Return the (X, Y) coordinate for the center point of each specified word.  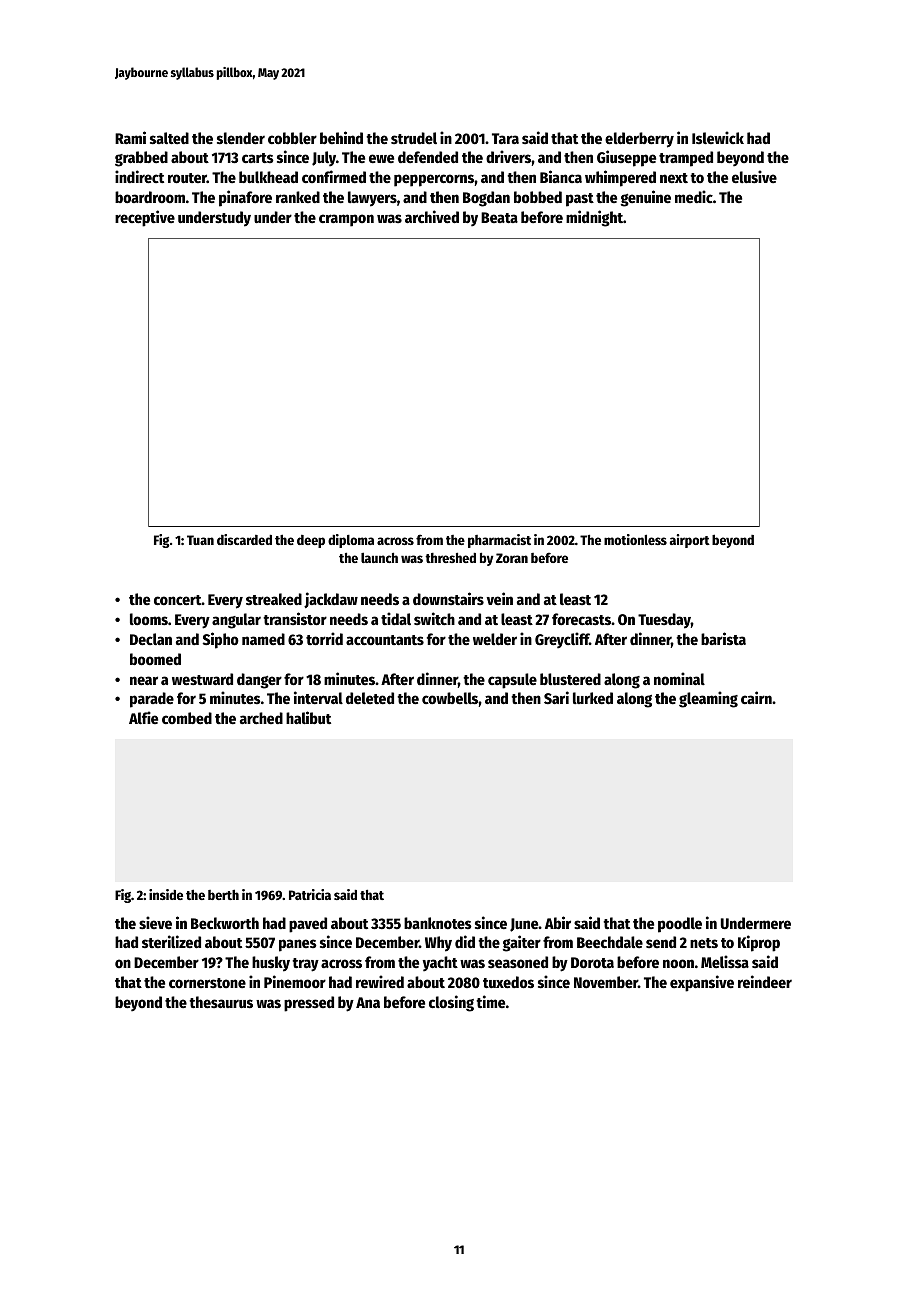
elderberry (639, 140)
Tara (505, 138)
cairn (756, 697)
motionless (635, 539)
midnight (594, 218)
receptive (145, 218)
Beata (499, 217)
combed (187, 718)
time (490, 1001)
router (187, 178)
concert (178, 600)
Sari (556, 697)
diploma (351, 541)
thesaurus (221, 1002)
